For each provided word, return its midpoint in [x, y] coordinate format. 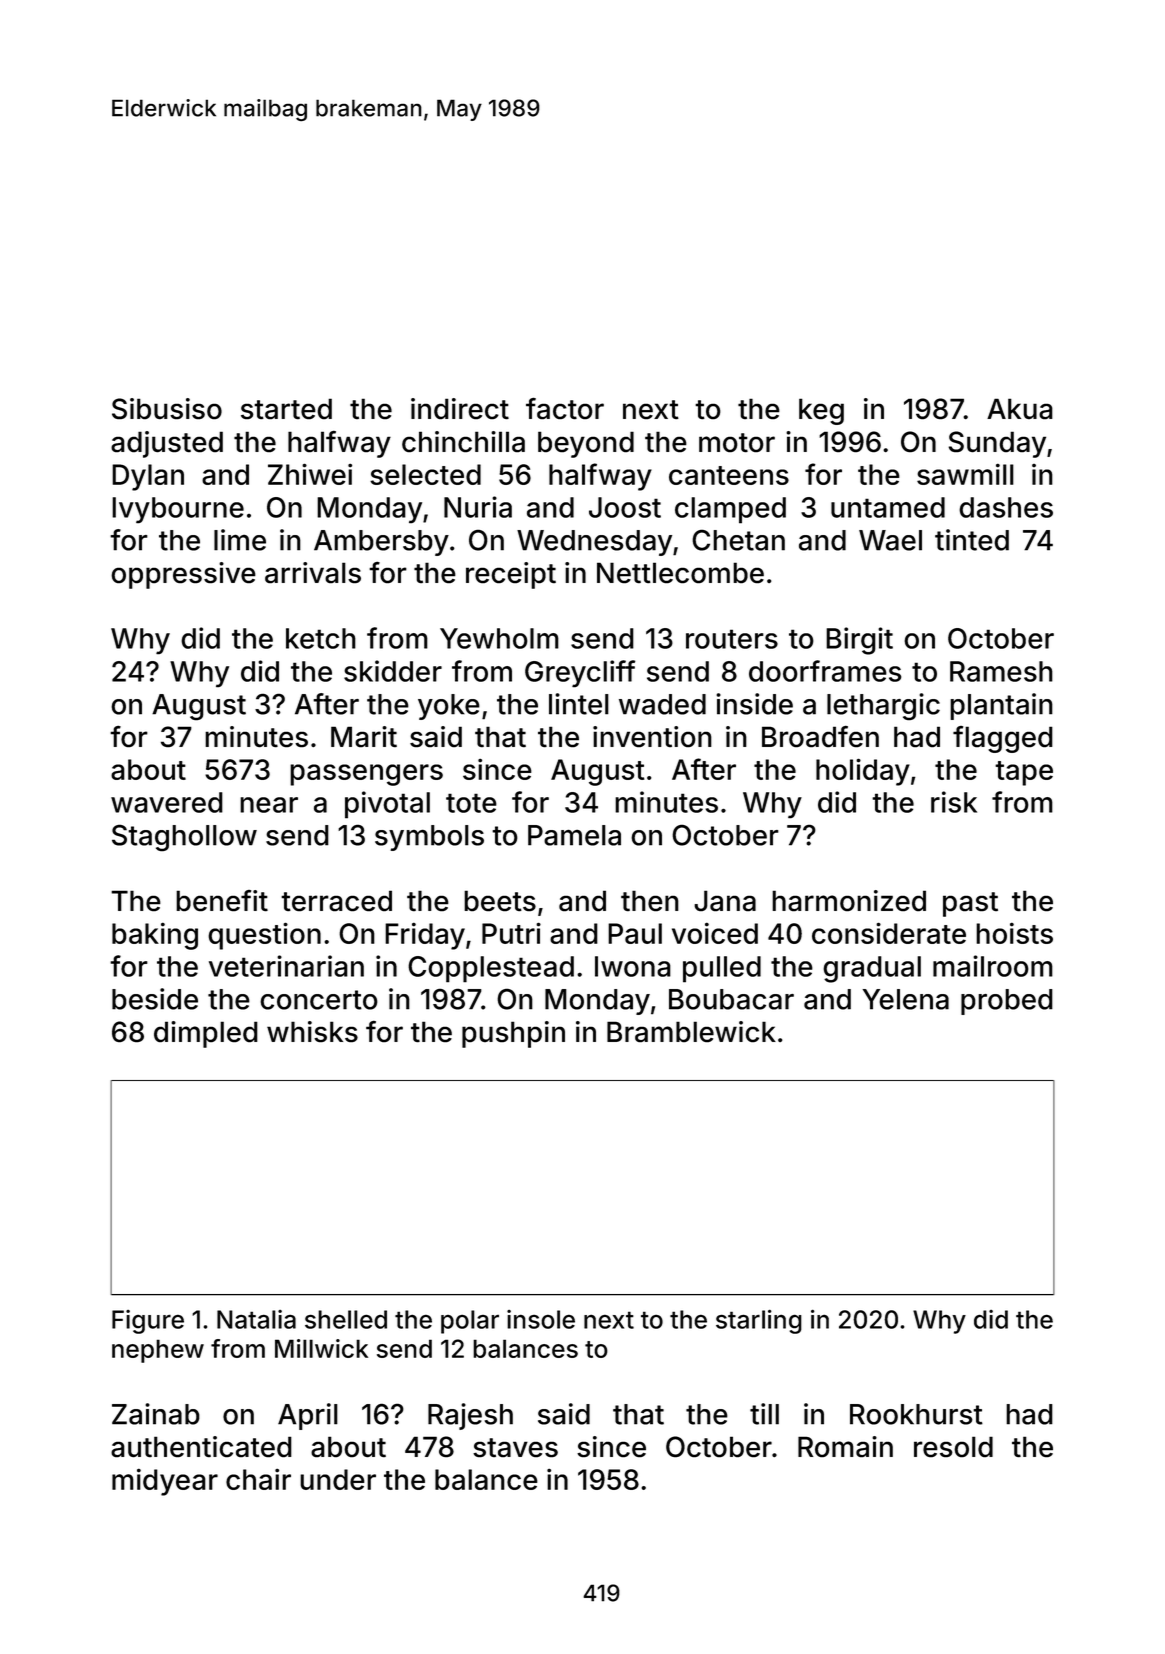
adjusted [167, 444]
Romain [845, 1447]
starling [759, 1321]
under [338, 1479]
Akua [1020, 409]
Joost [625, 507]
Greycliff [580, 674]
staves [515, 1448]
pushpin [513, 1034]
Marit [364, 737]
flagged [1003, 739]
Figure [148, 1322]
